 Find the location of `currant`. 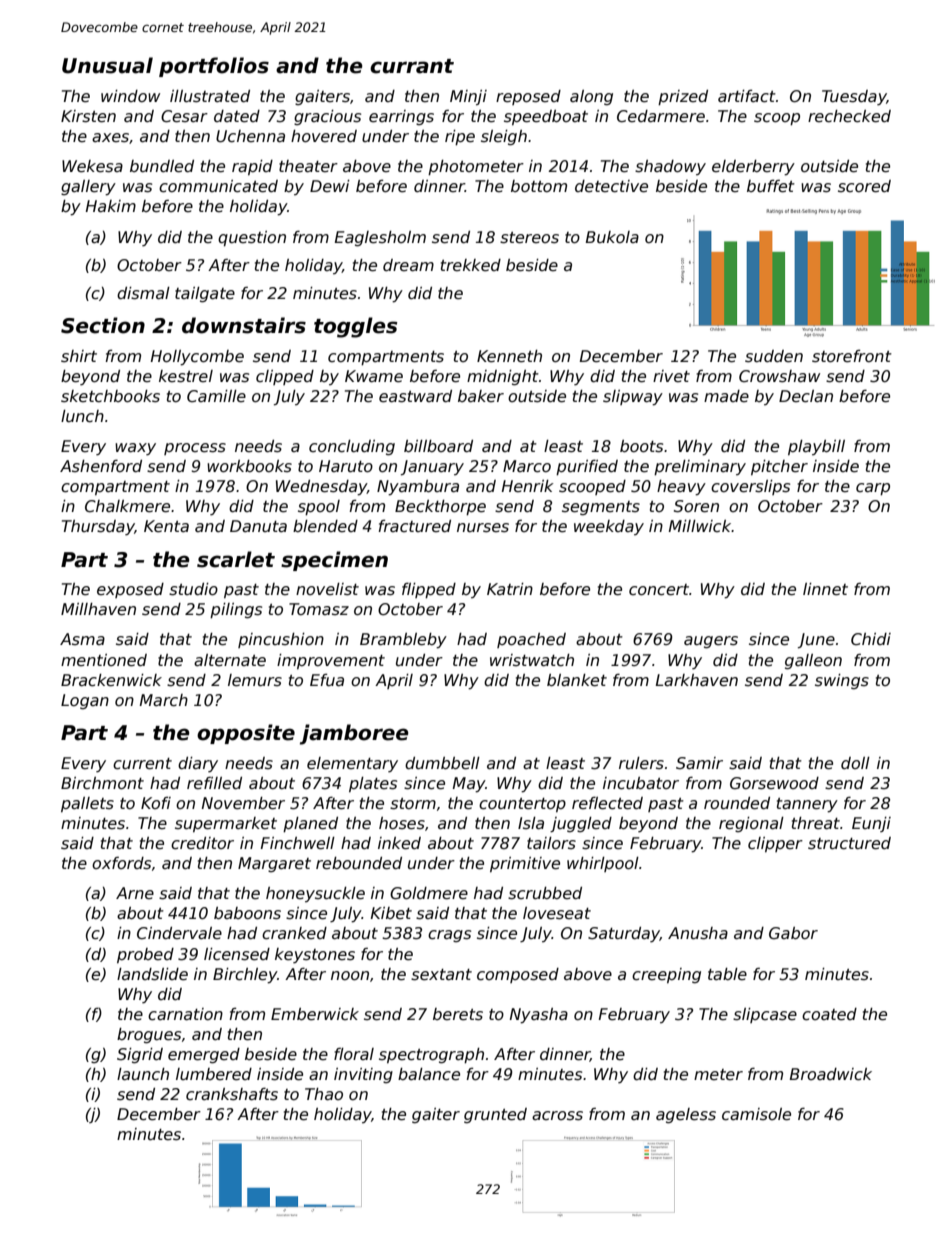

currant is located at coordinates (412, 66).
